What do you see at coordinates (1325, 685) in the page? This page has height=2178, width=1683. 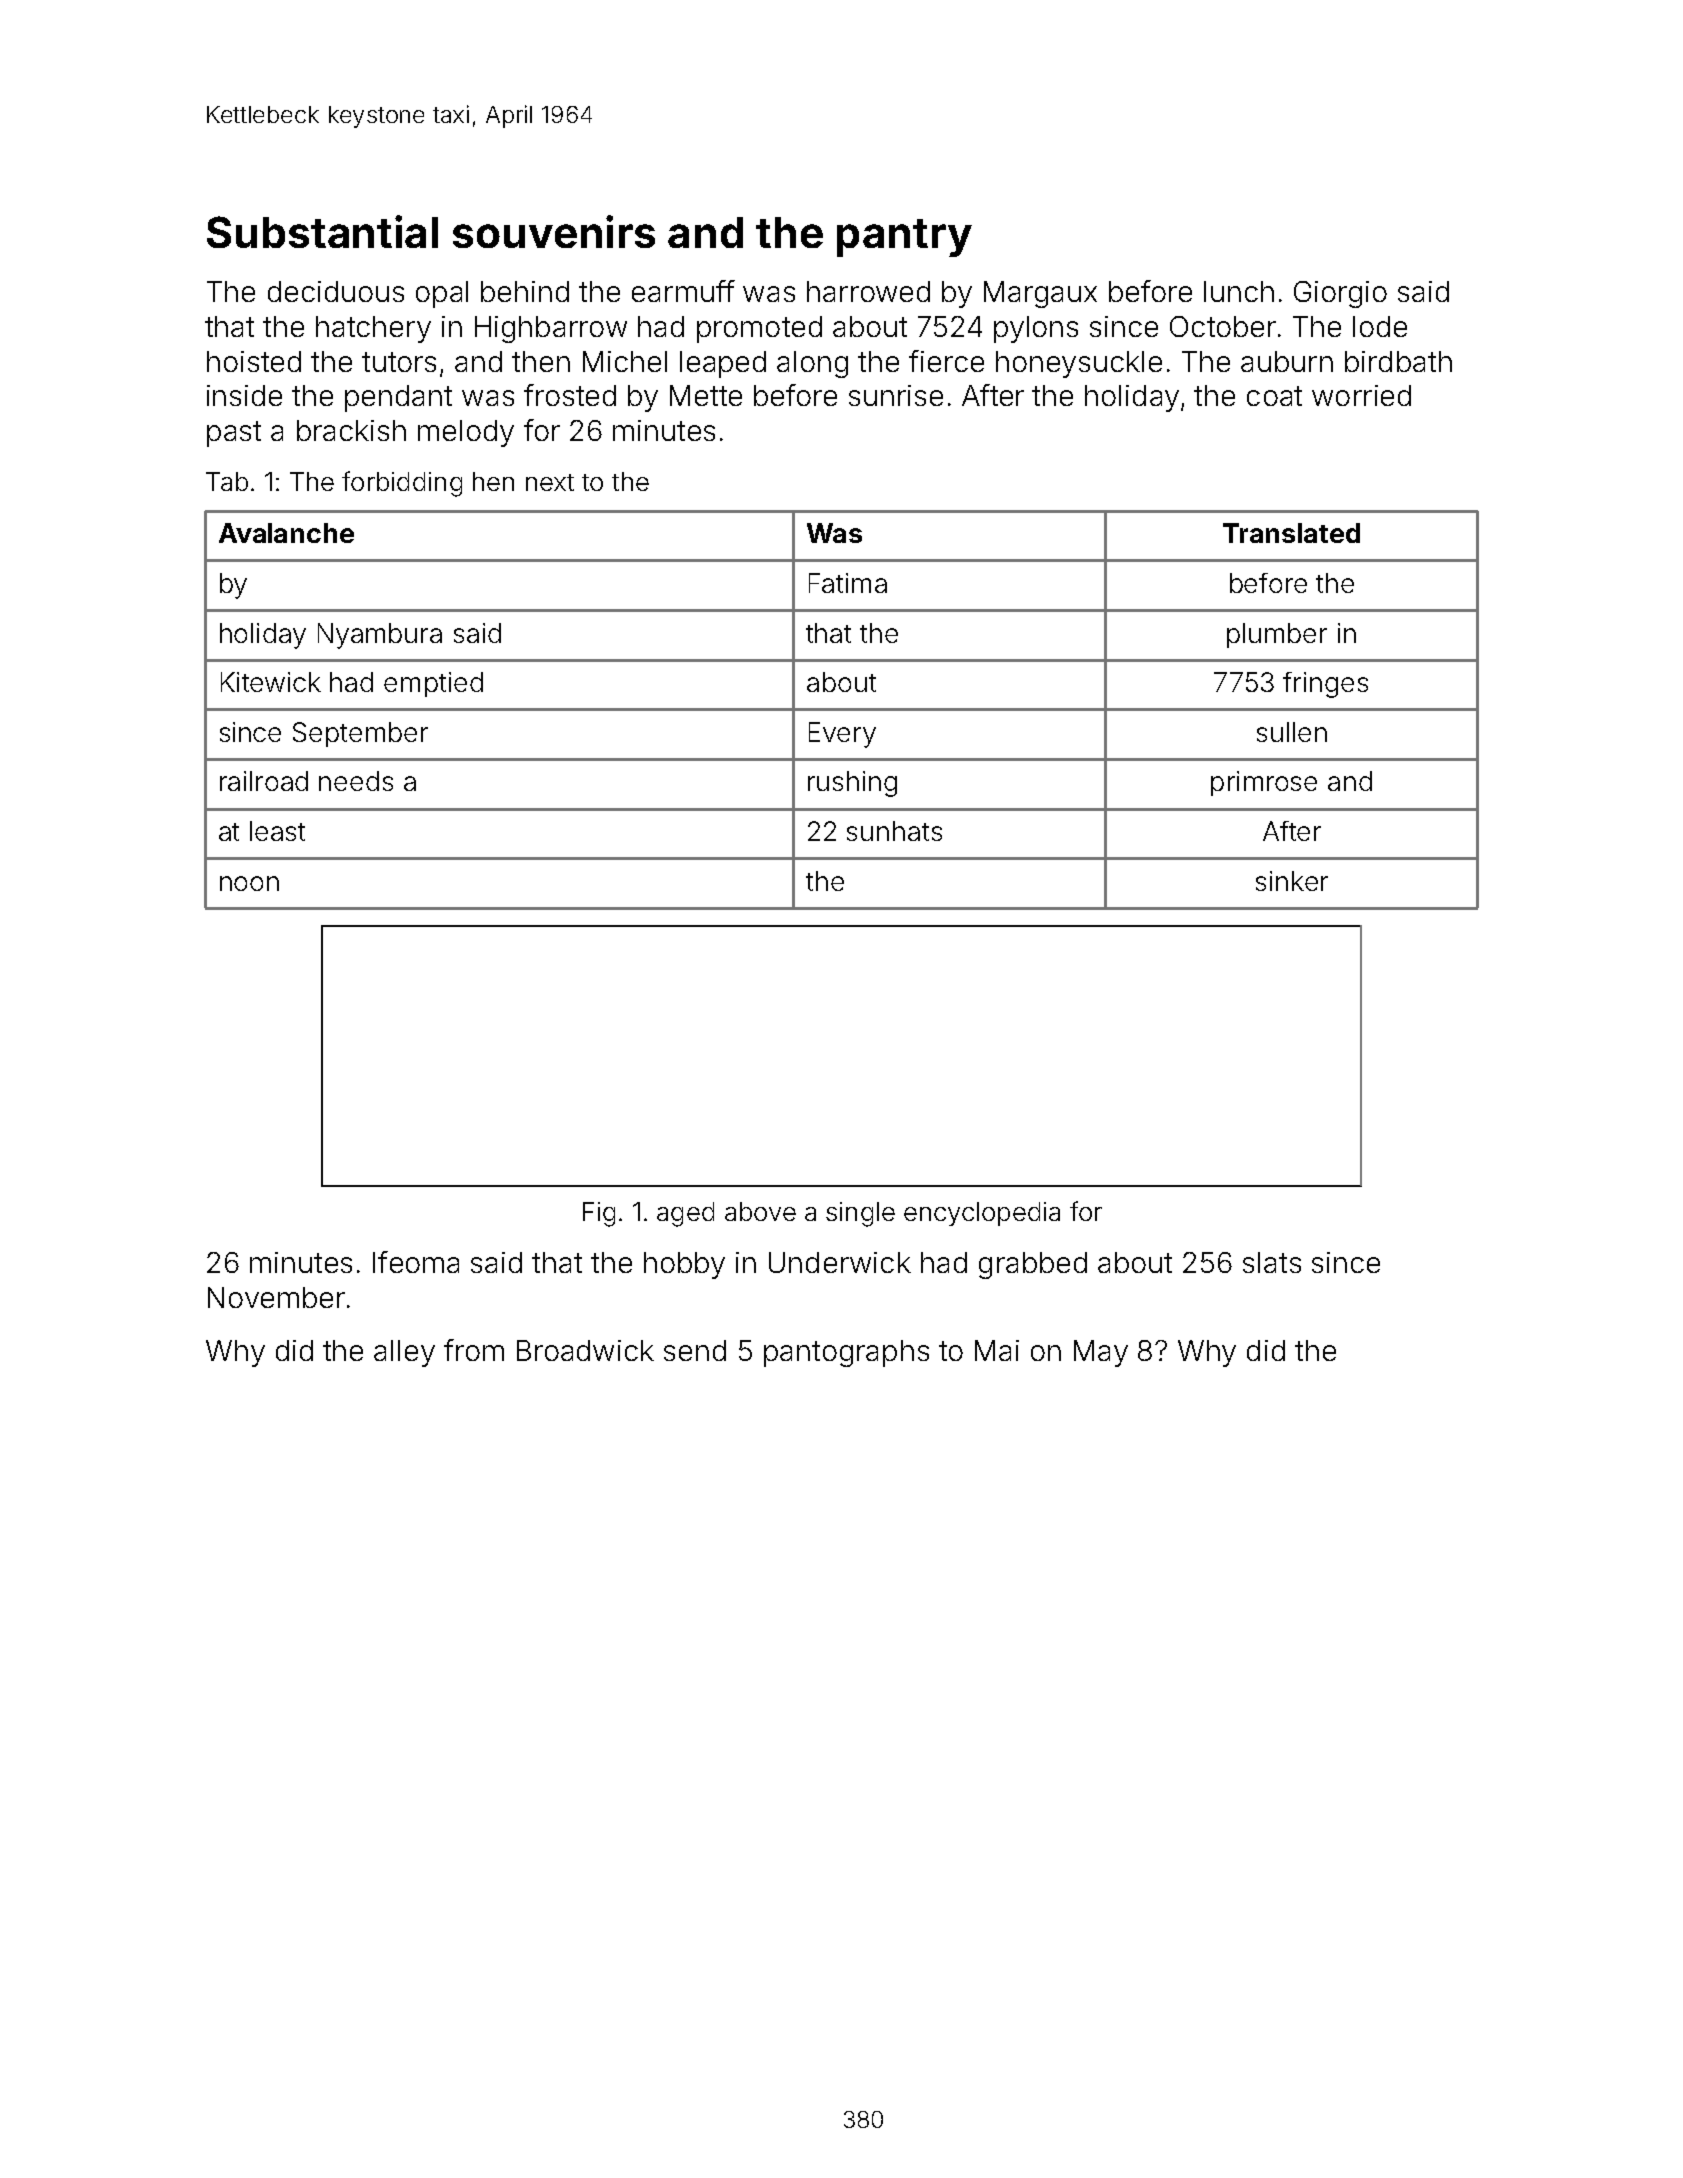 I see `fringes` at bounding box center [1325, 685].
